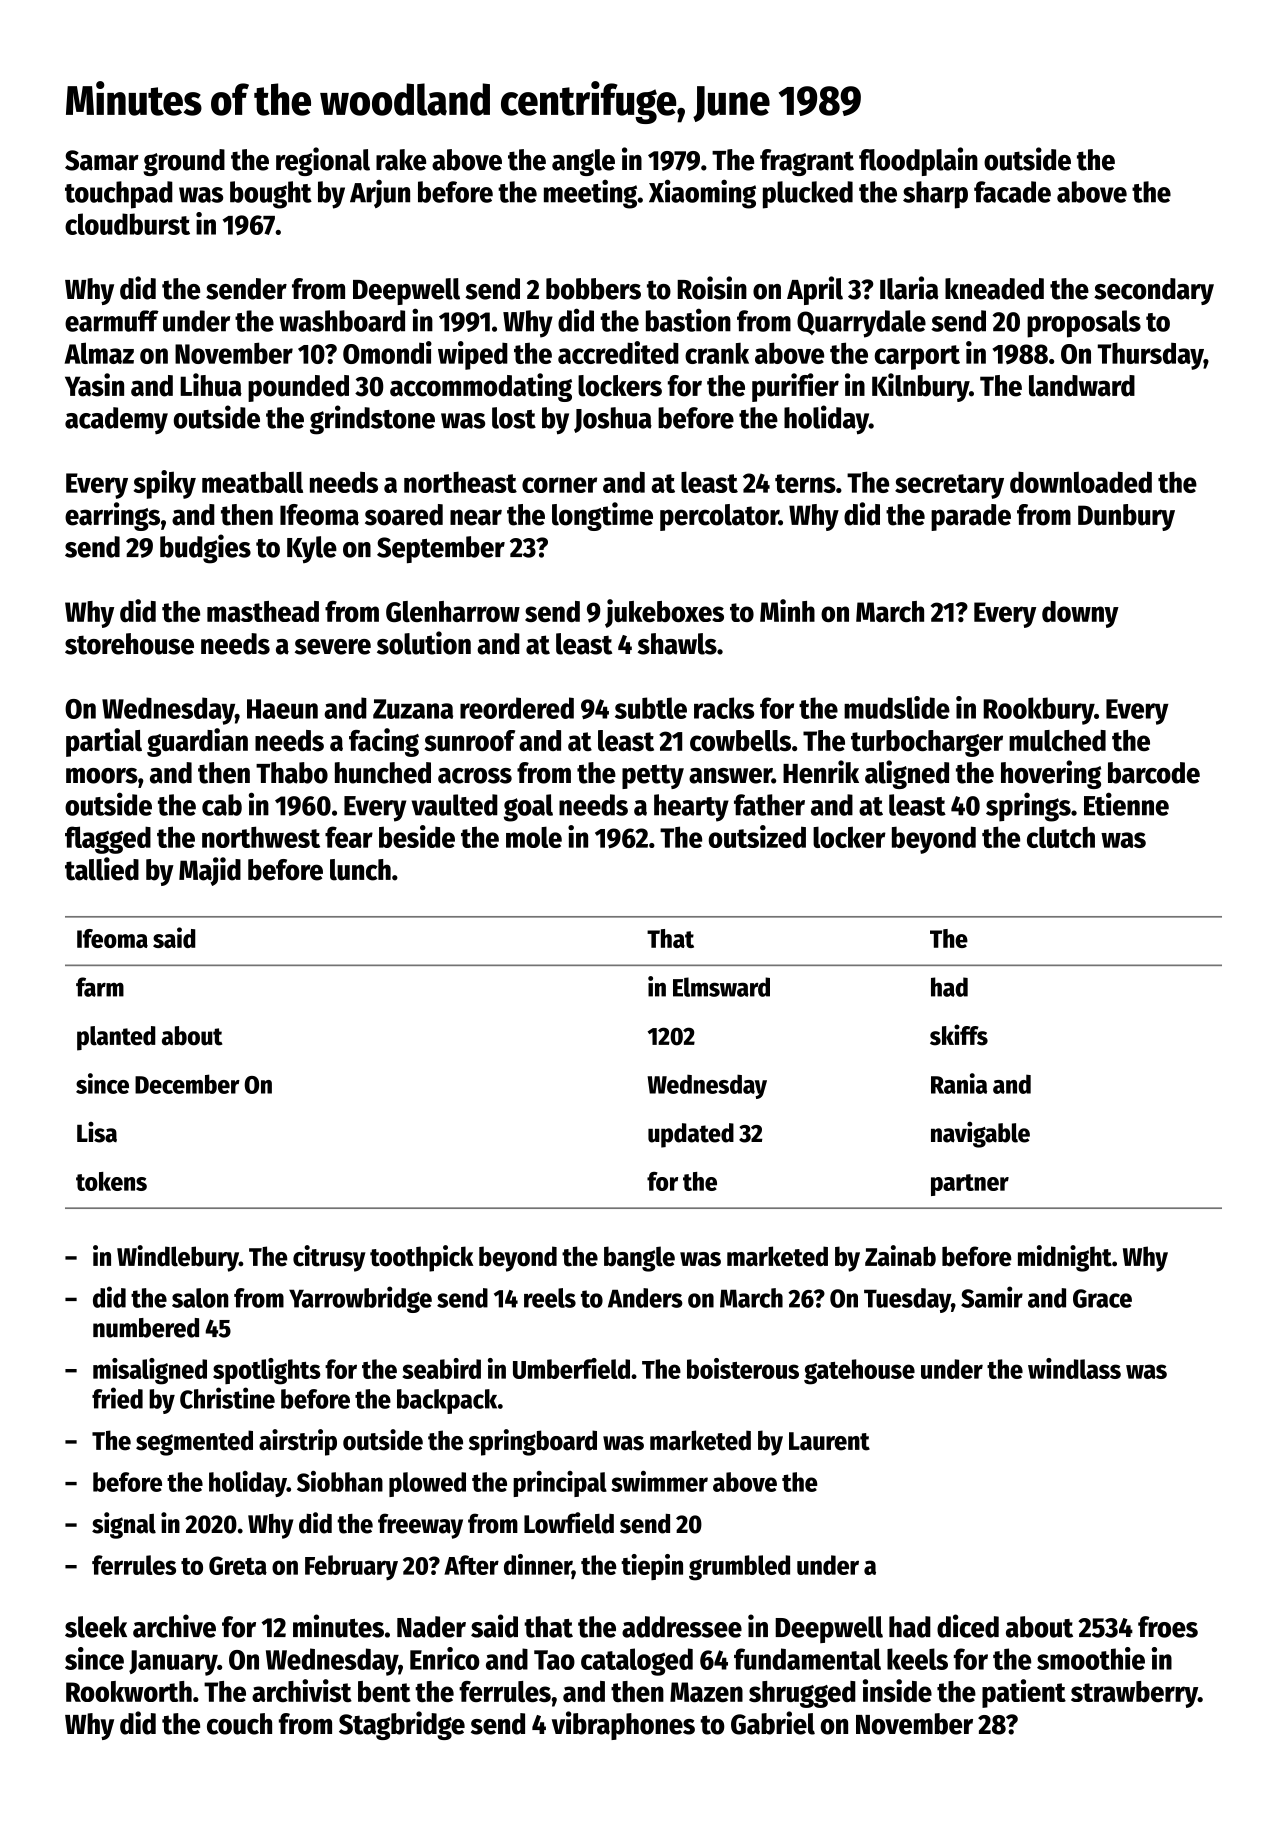 Image resolution: width=1287 pixels, height=1821 pixels. What do you see at coordinates (1134, 1694) in the screenshot?
I see `strawberry` at bounding box center [1134, 1694].
